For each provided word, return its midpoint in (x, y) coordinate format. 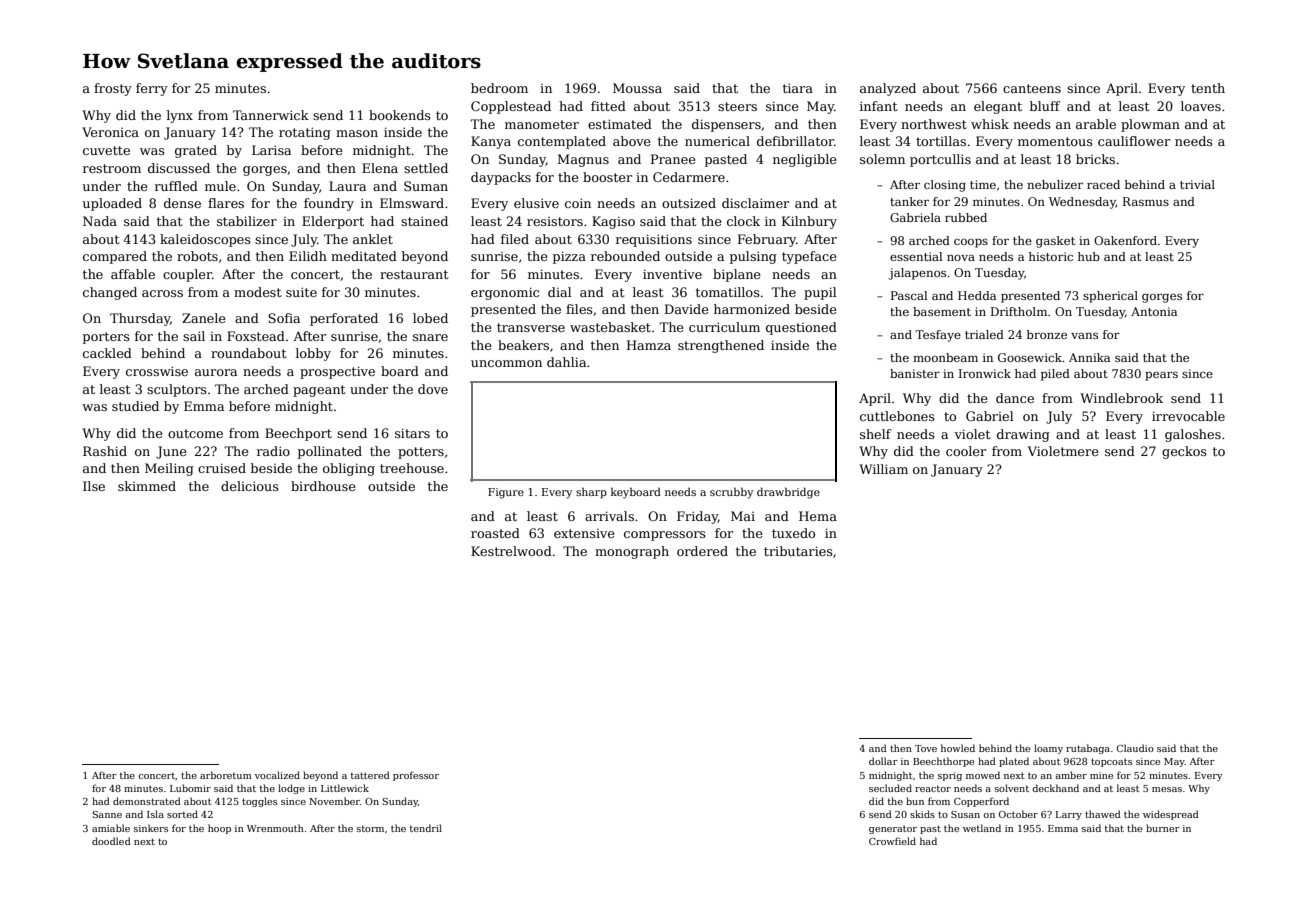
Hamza (649, 345)
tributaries (798, 551)
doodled (111, 841)
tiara (798, 88)
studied (135, 406)
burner (1163, 828)
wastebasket (610, 327)
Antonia (1154, 311)
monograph (632, 552)
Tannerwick (271, 115)
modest (257, 292)
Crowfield (892, 841)
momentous (1055, 141)
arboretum (226, 775)
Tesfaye (938, 336)
